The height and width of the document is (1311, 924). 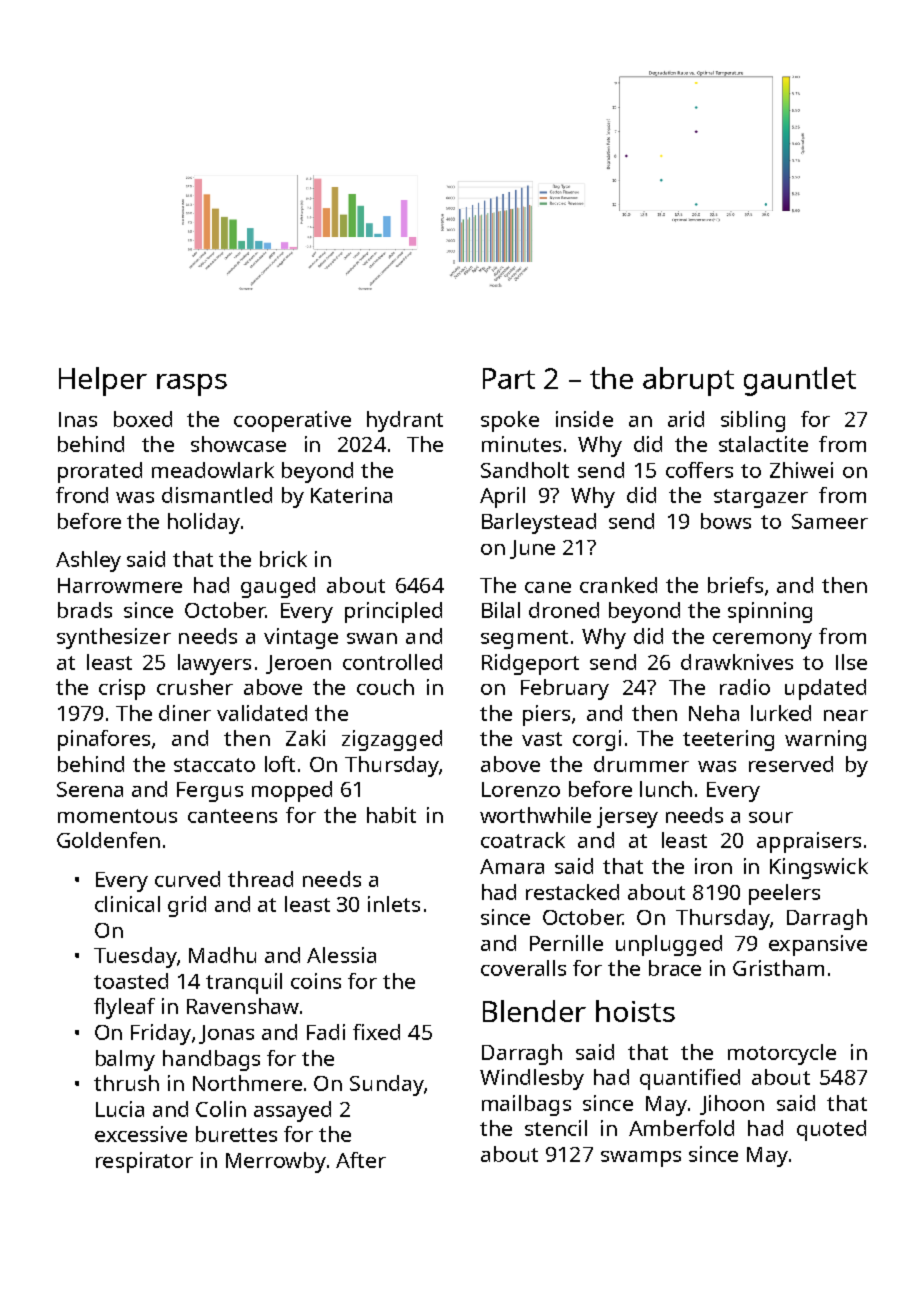 I want to click on cane, so click(x=548, y=587).
